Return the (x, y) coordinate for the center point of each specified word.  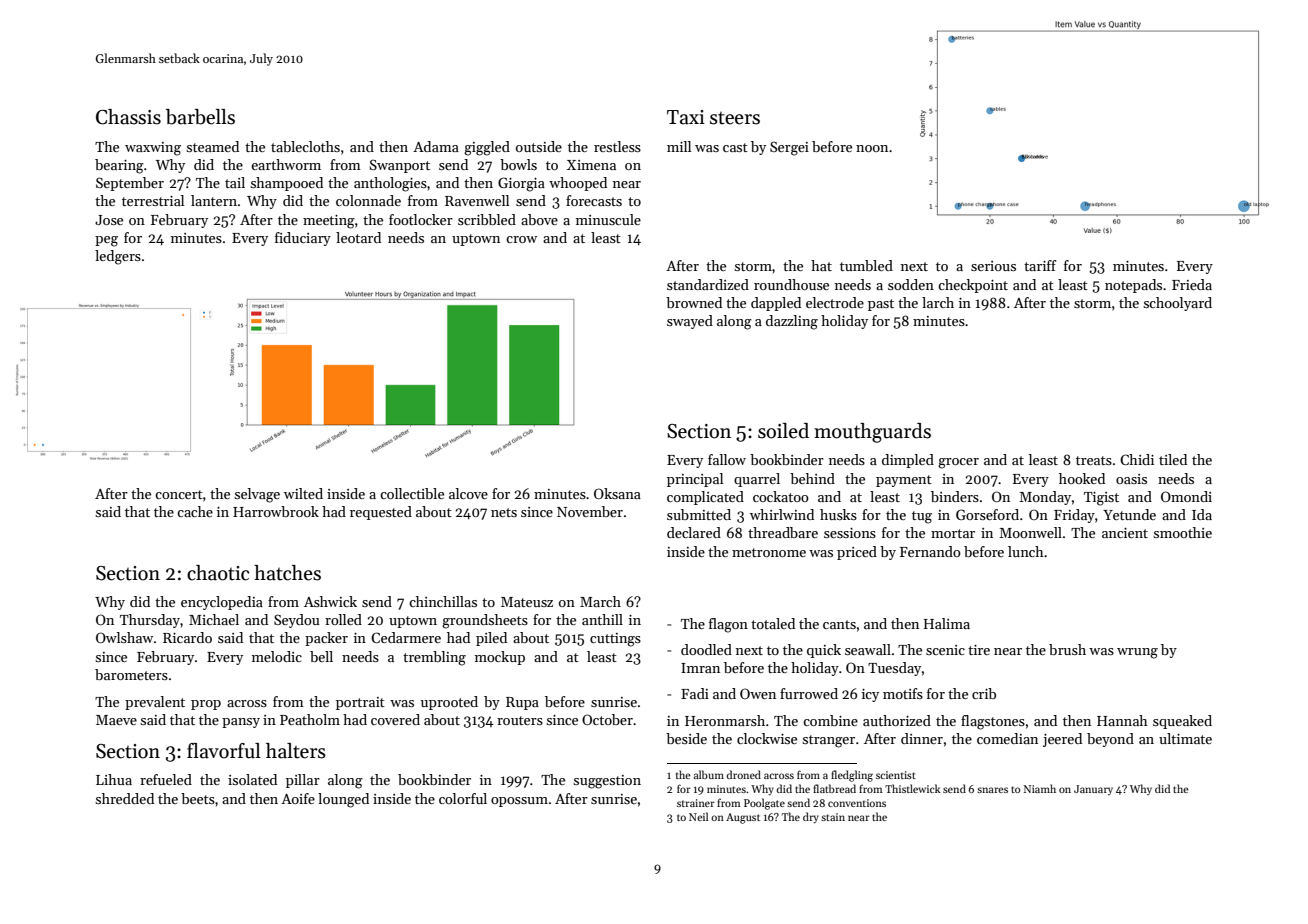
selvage (257, 495)
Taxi (686, 117)
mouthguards (872, 433)
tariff (1040, 265)
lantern (214, 200)
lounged (343, 800)
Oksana (617, 493)
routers (520, 720)
